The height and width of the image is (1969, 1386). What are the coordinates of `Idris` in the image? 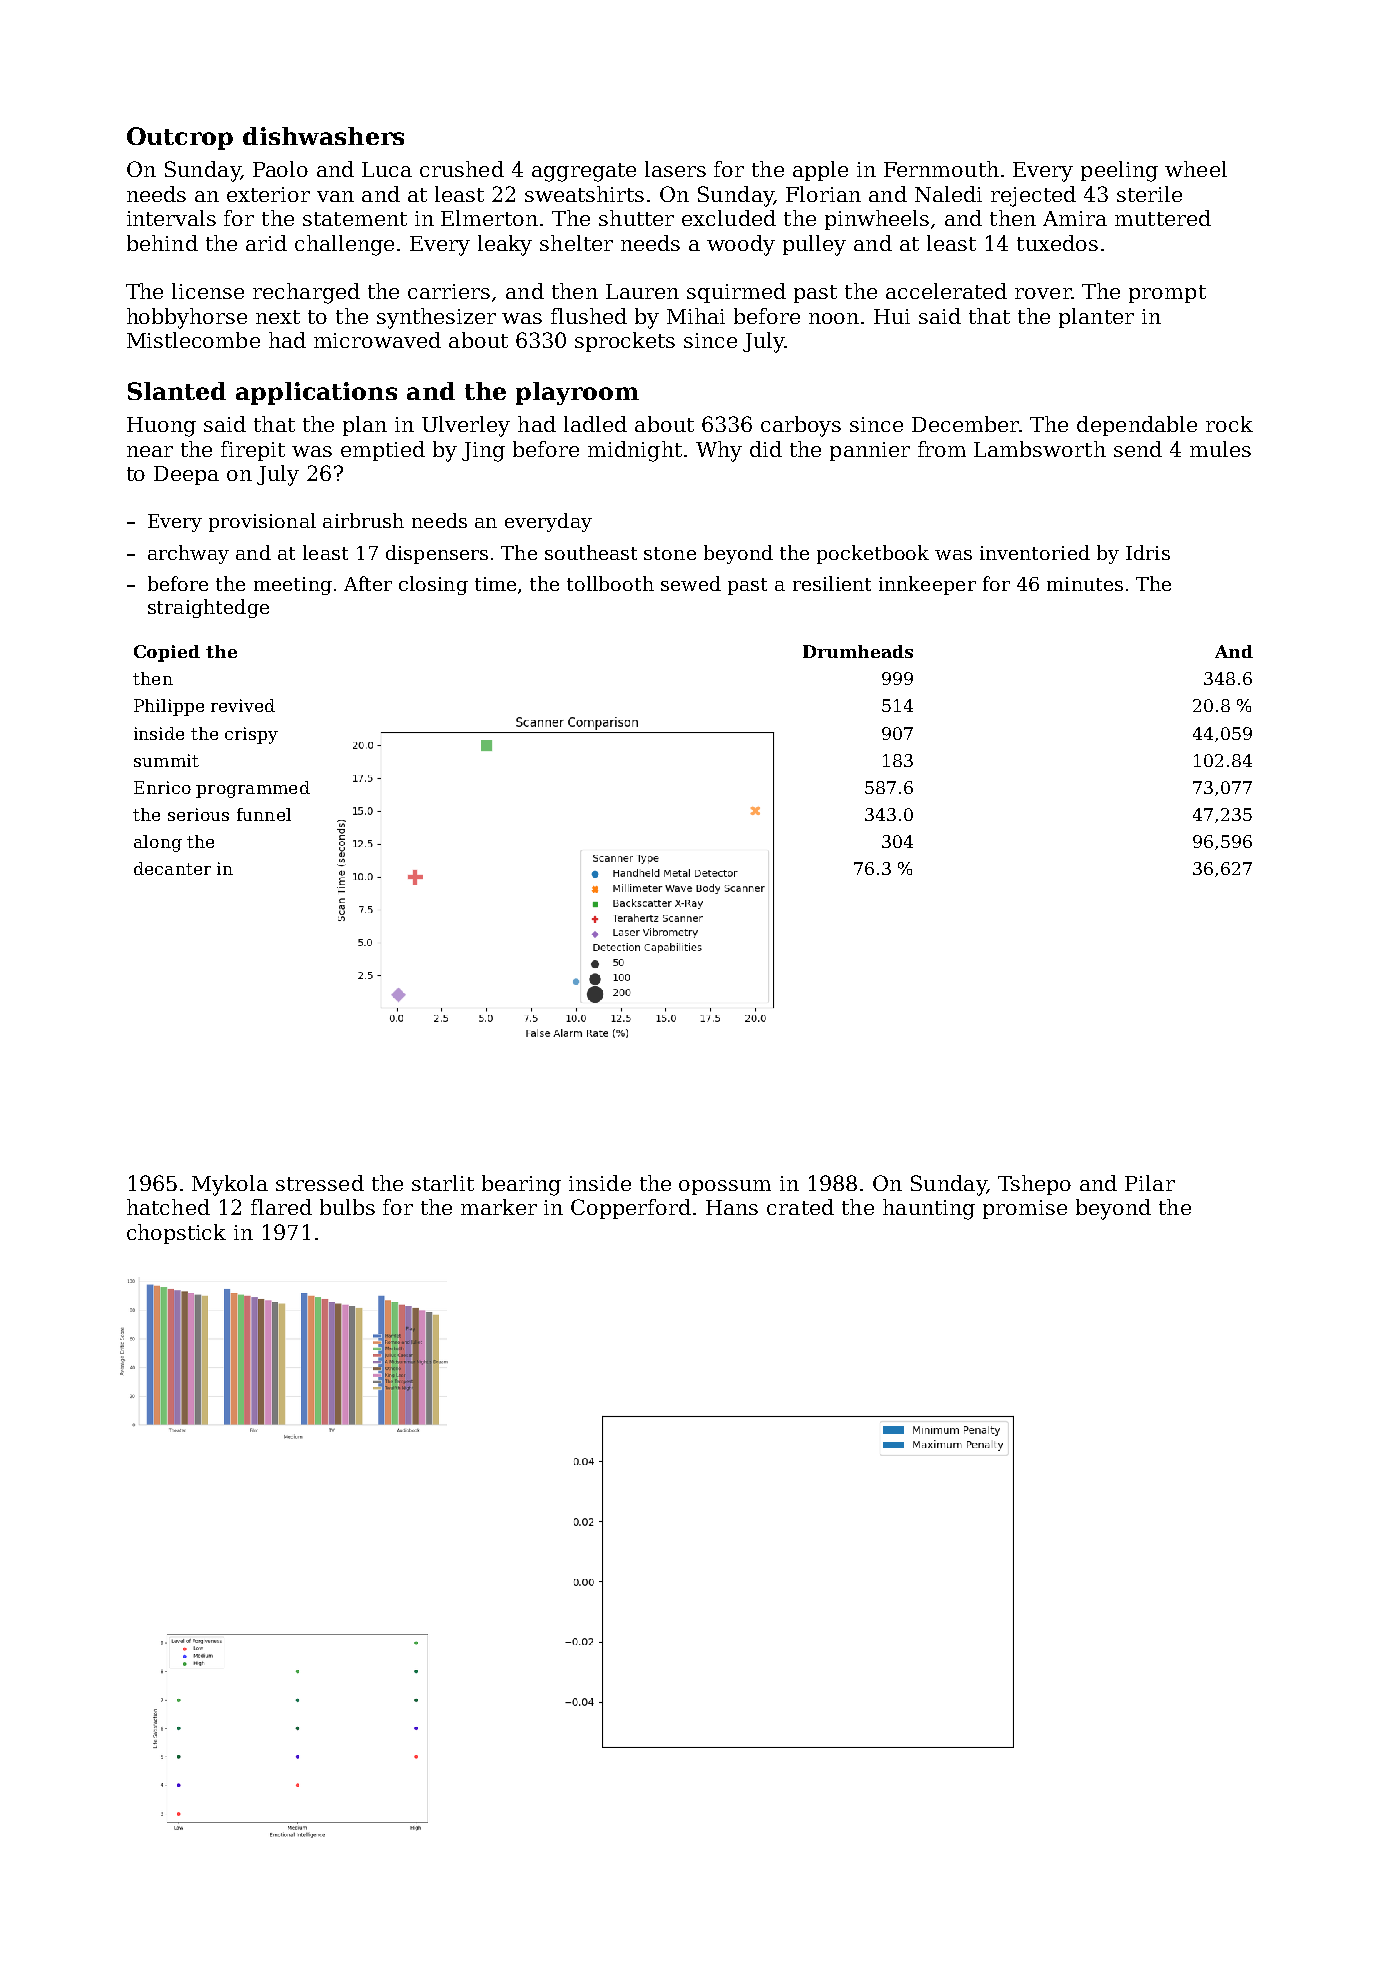 It's located at (1148, 552).
